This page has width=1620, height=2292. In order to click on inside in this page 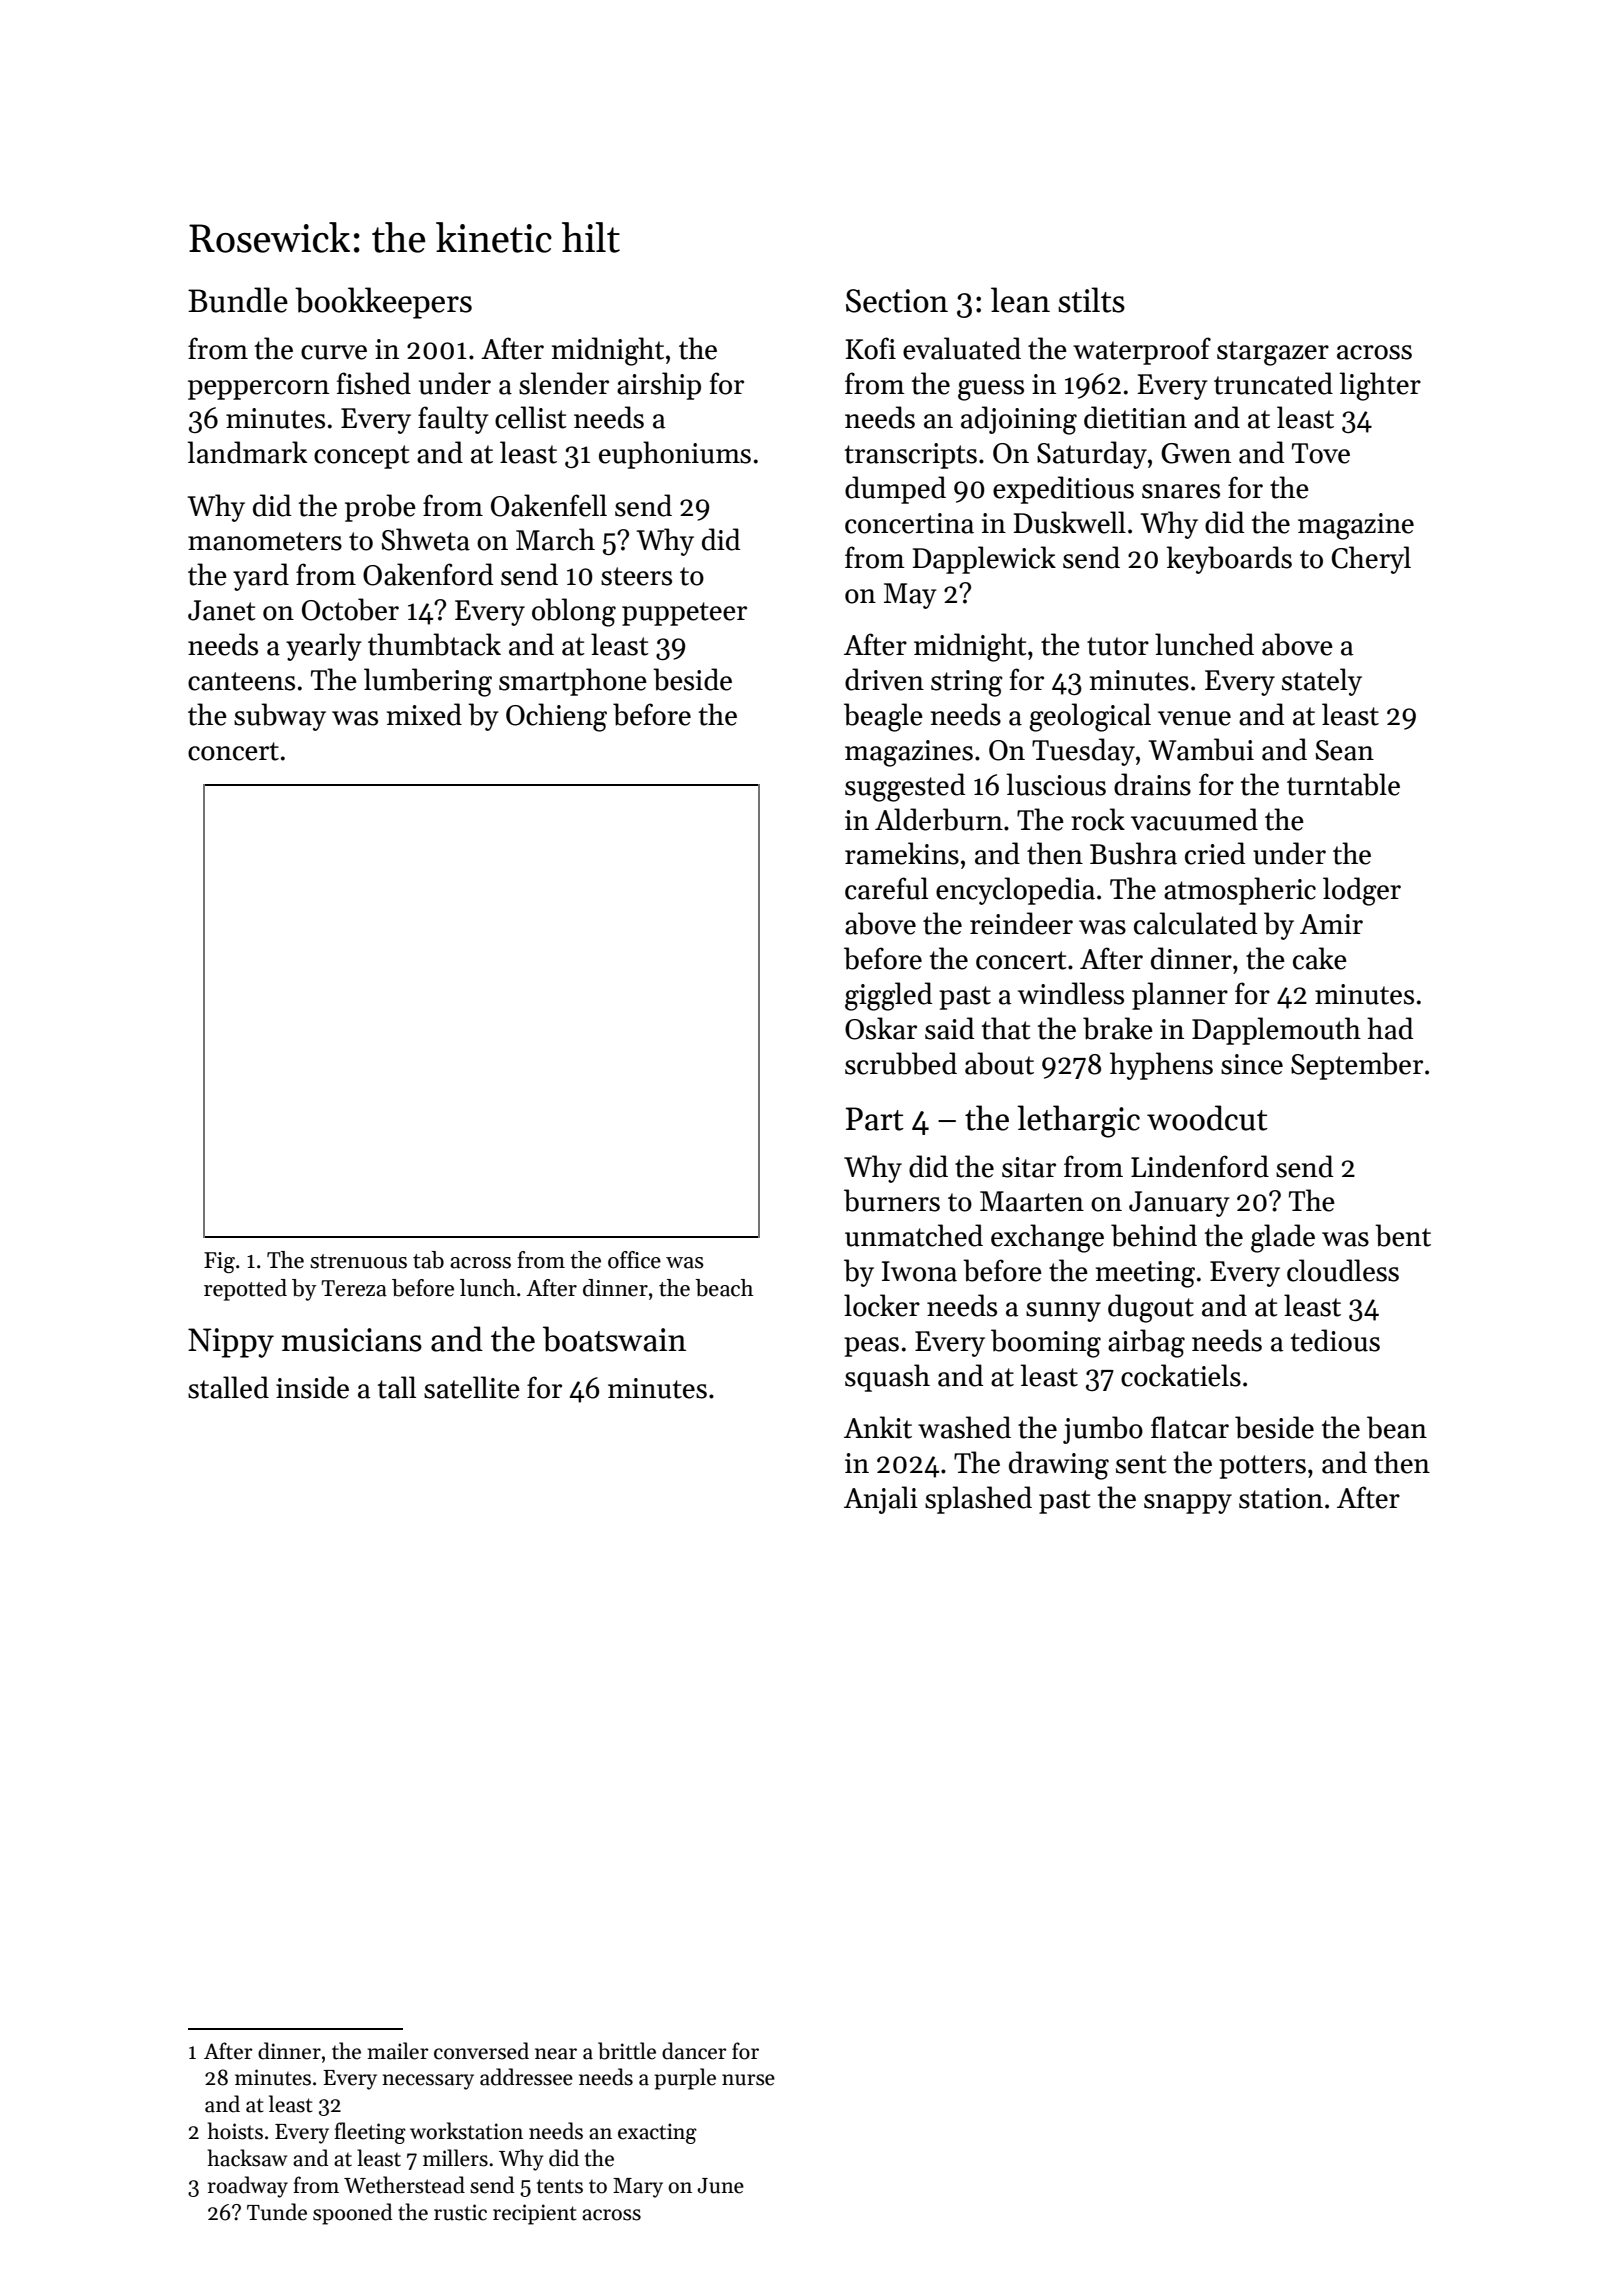, I will do `click(312, 1387)`.
